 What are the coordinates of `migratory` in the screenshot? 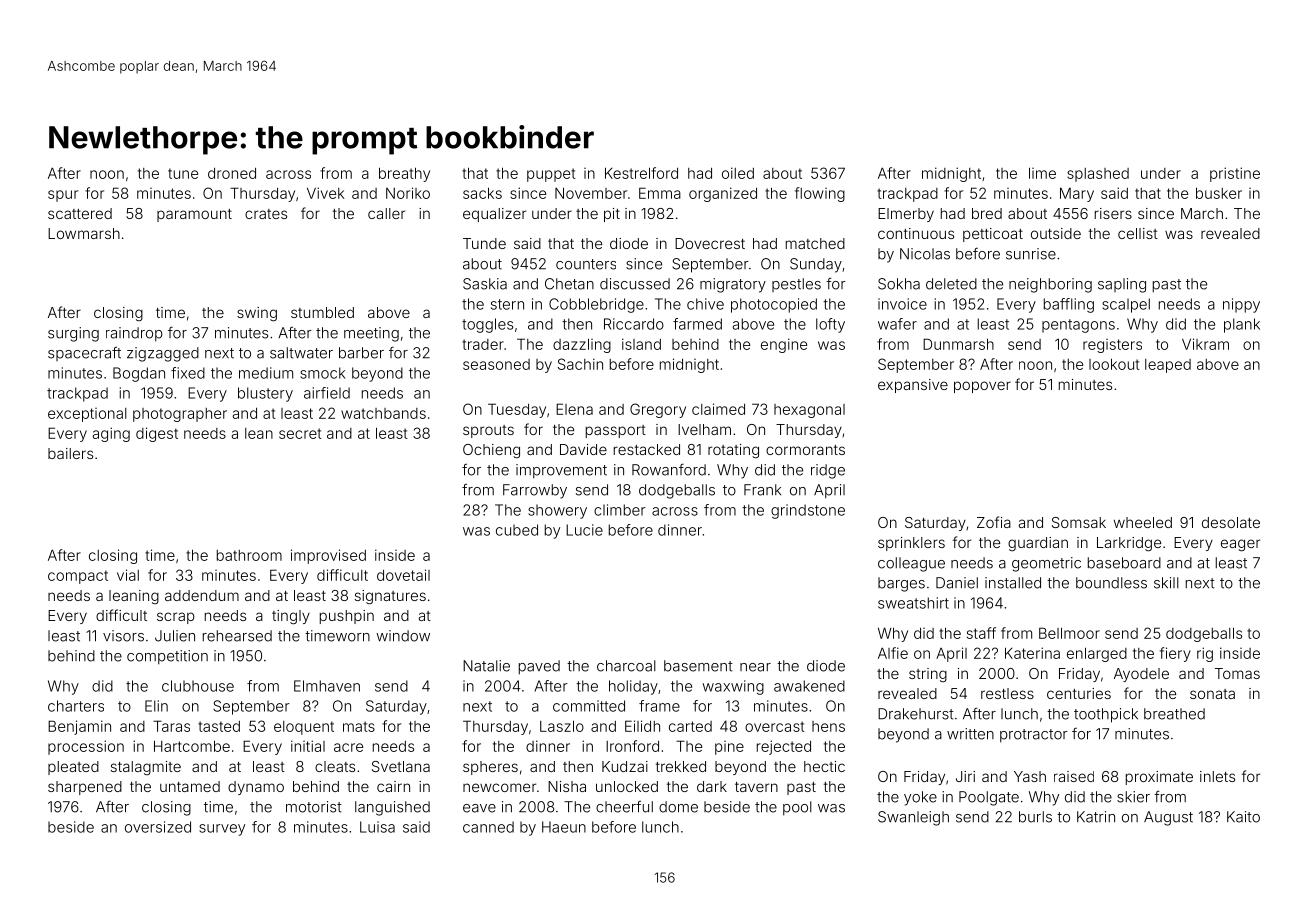 It's located at (733, 285).
